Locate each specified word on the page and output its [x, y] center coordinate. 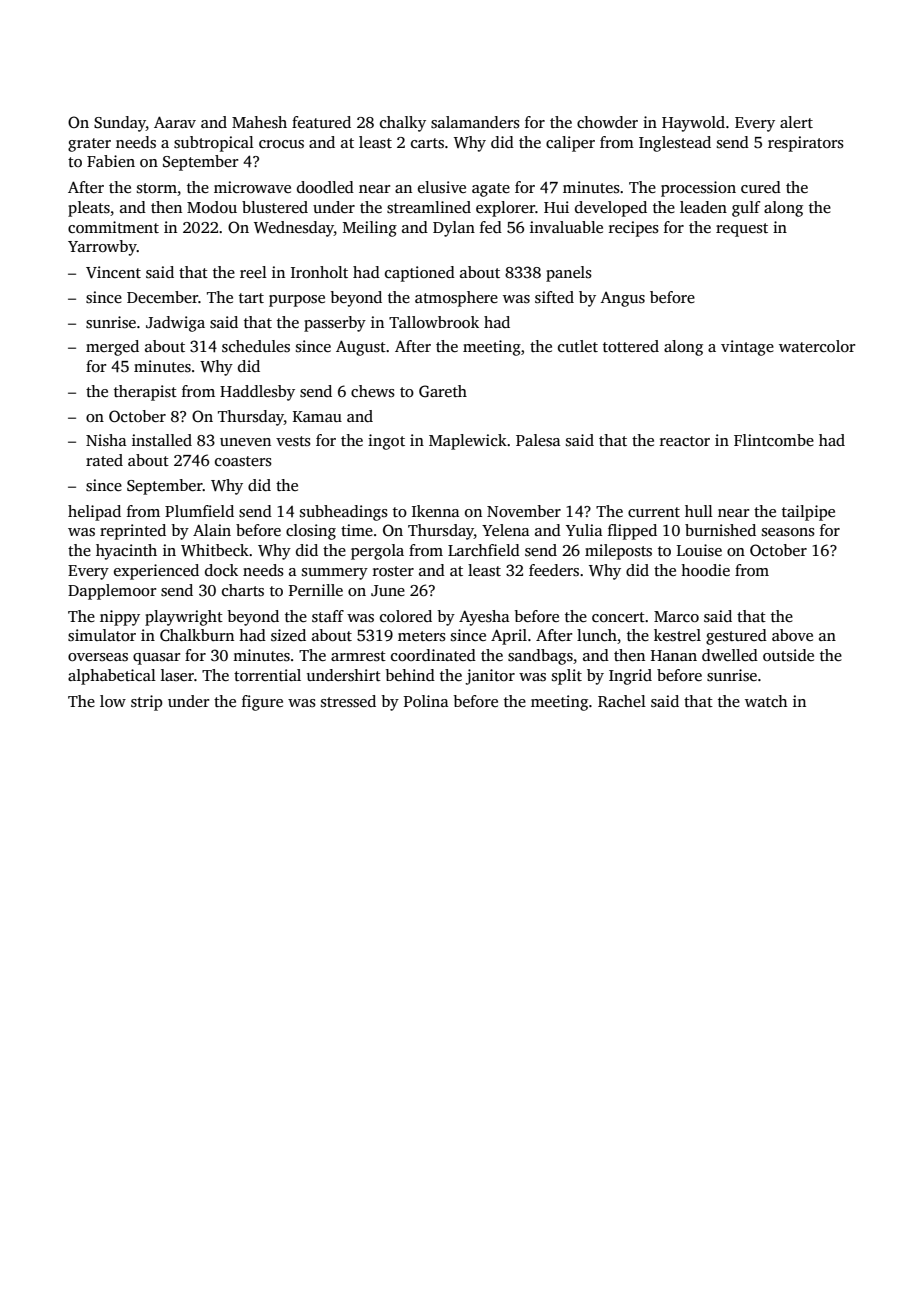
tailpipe [808, 513]
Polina [426, 701]
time [357, 530]
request [742, 230]
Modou [212, 207]
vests [293, 441]
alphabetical [112, 677]
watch [766, 701]
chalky [403, 124]
